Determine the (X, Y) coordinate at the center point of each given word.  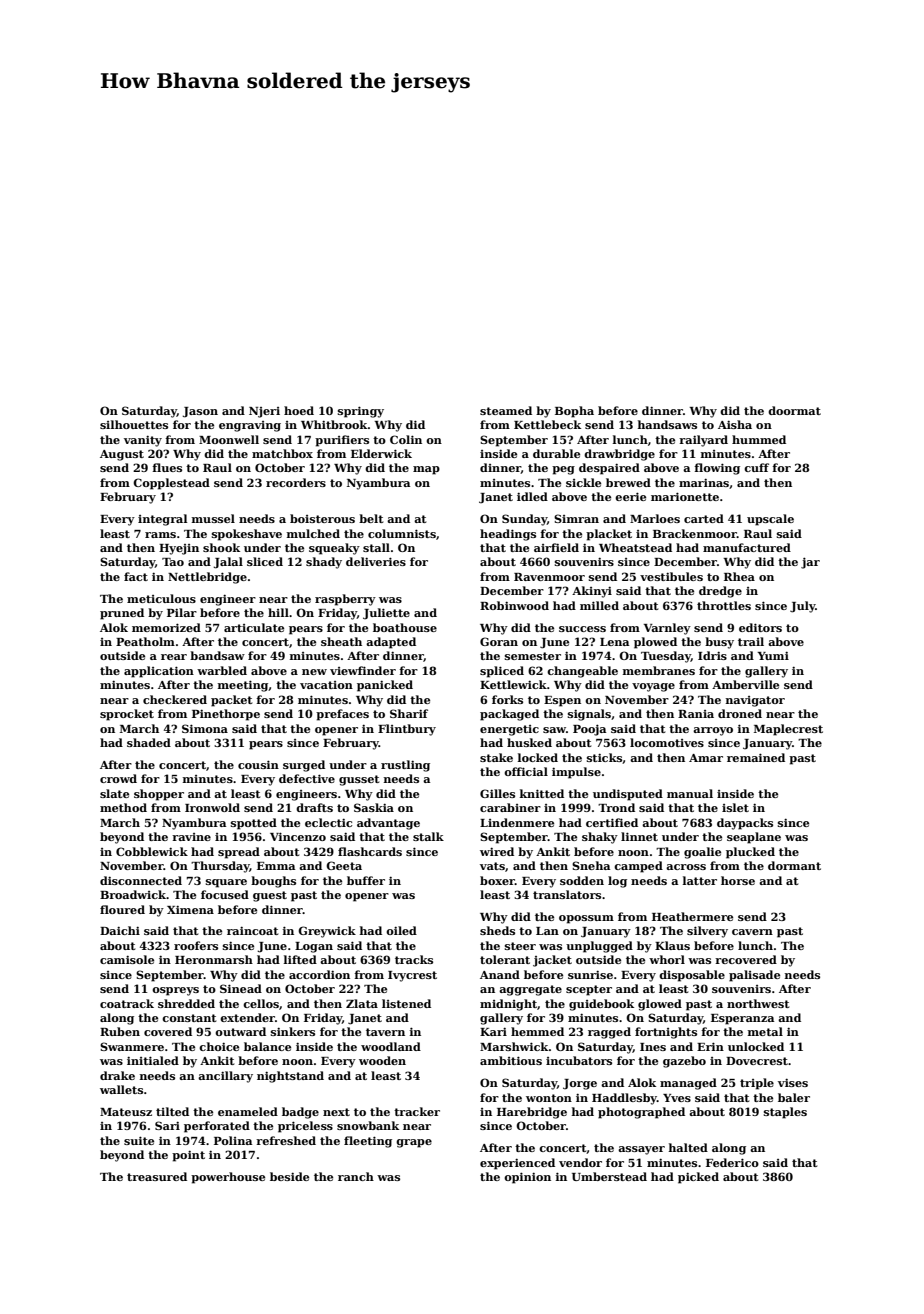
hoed (299, 410)
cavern (752, 932)
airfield (556, 547)
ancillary (225, 1077)
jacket (552, 961)
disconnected (141, 880)
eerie (630, 496)
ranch (356, 1176)
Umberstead (609, 1176)
